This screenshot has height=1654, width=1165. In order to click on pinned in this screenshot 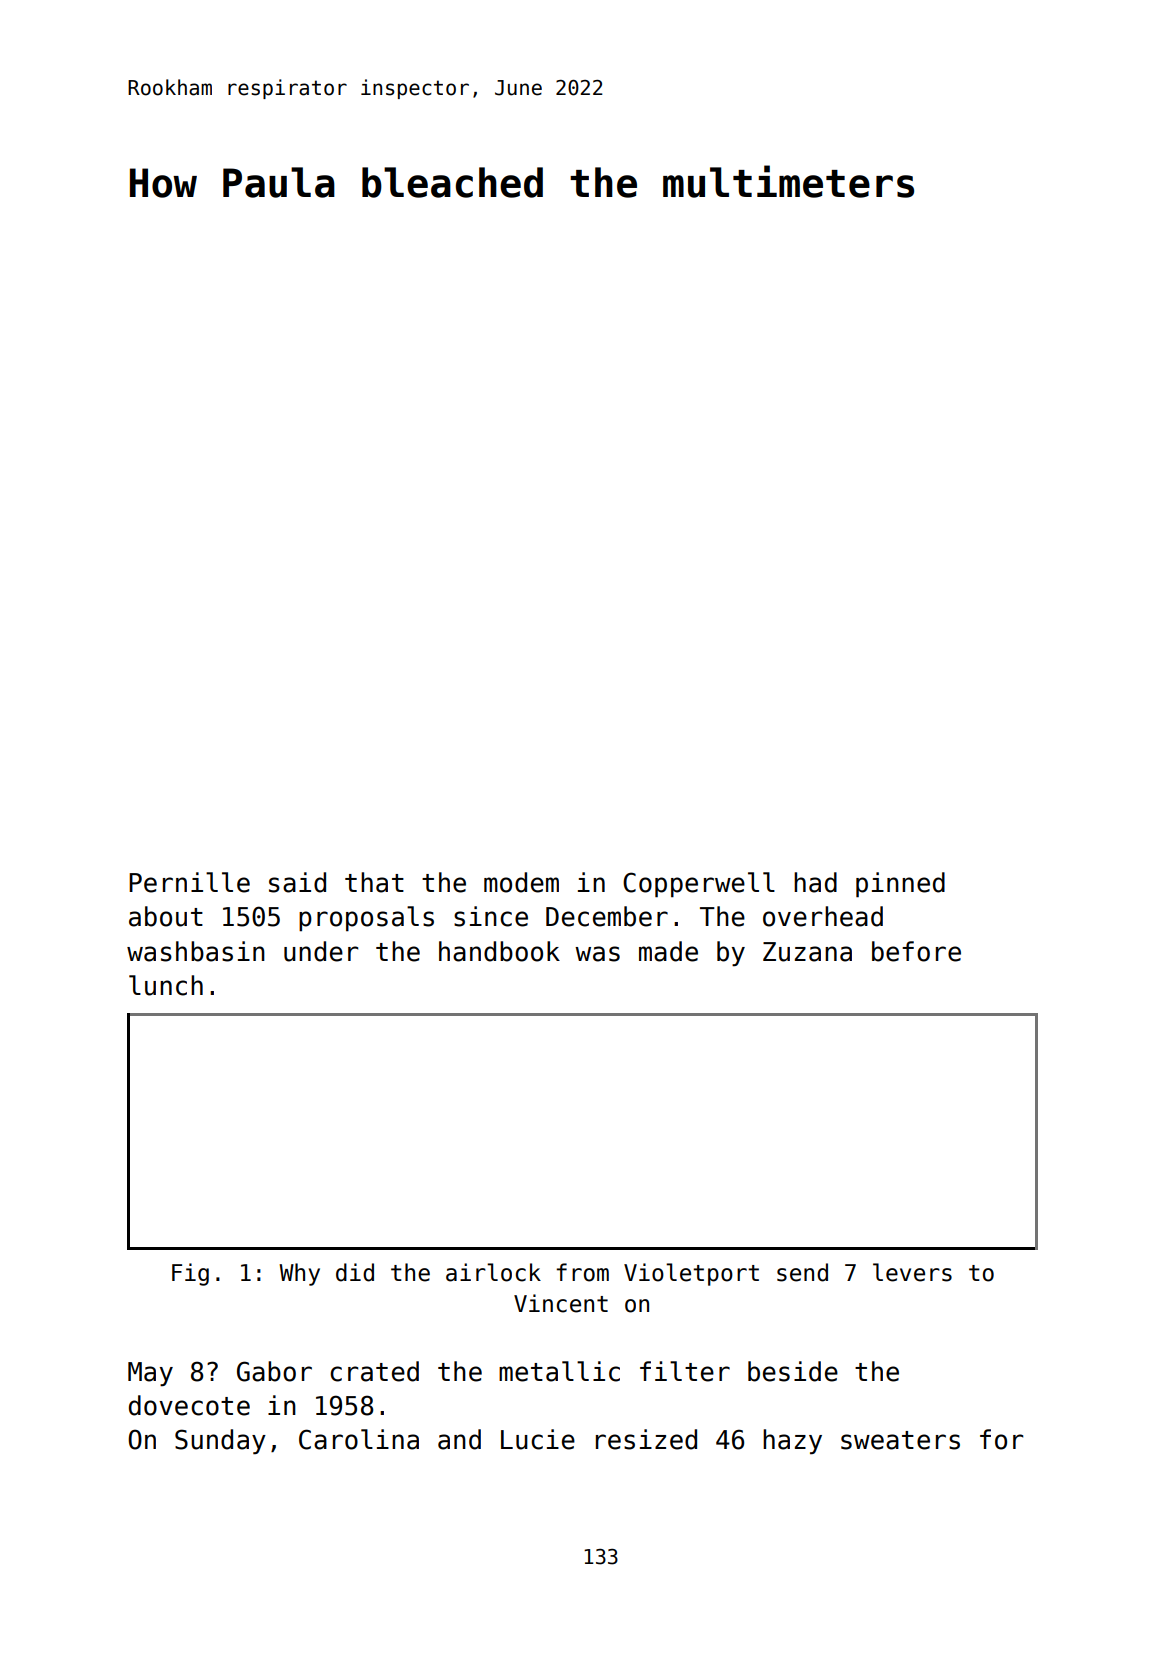, I will do `click(900, 885)`.
